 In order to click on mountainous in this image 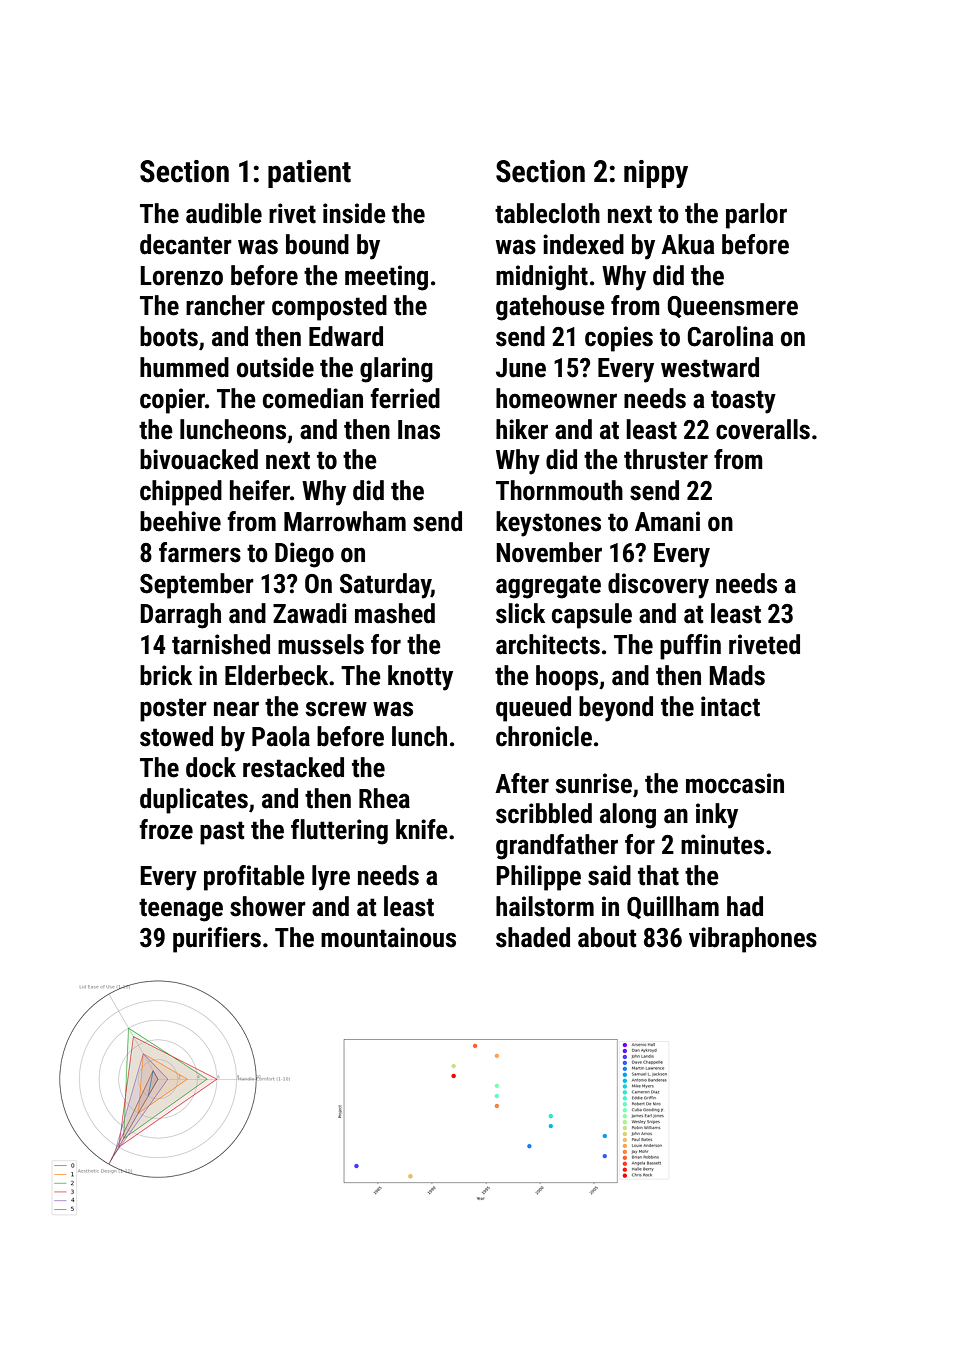, I will do `click(388, 937)`.
